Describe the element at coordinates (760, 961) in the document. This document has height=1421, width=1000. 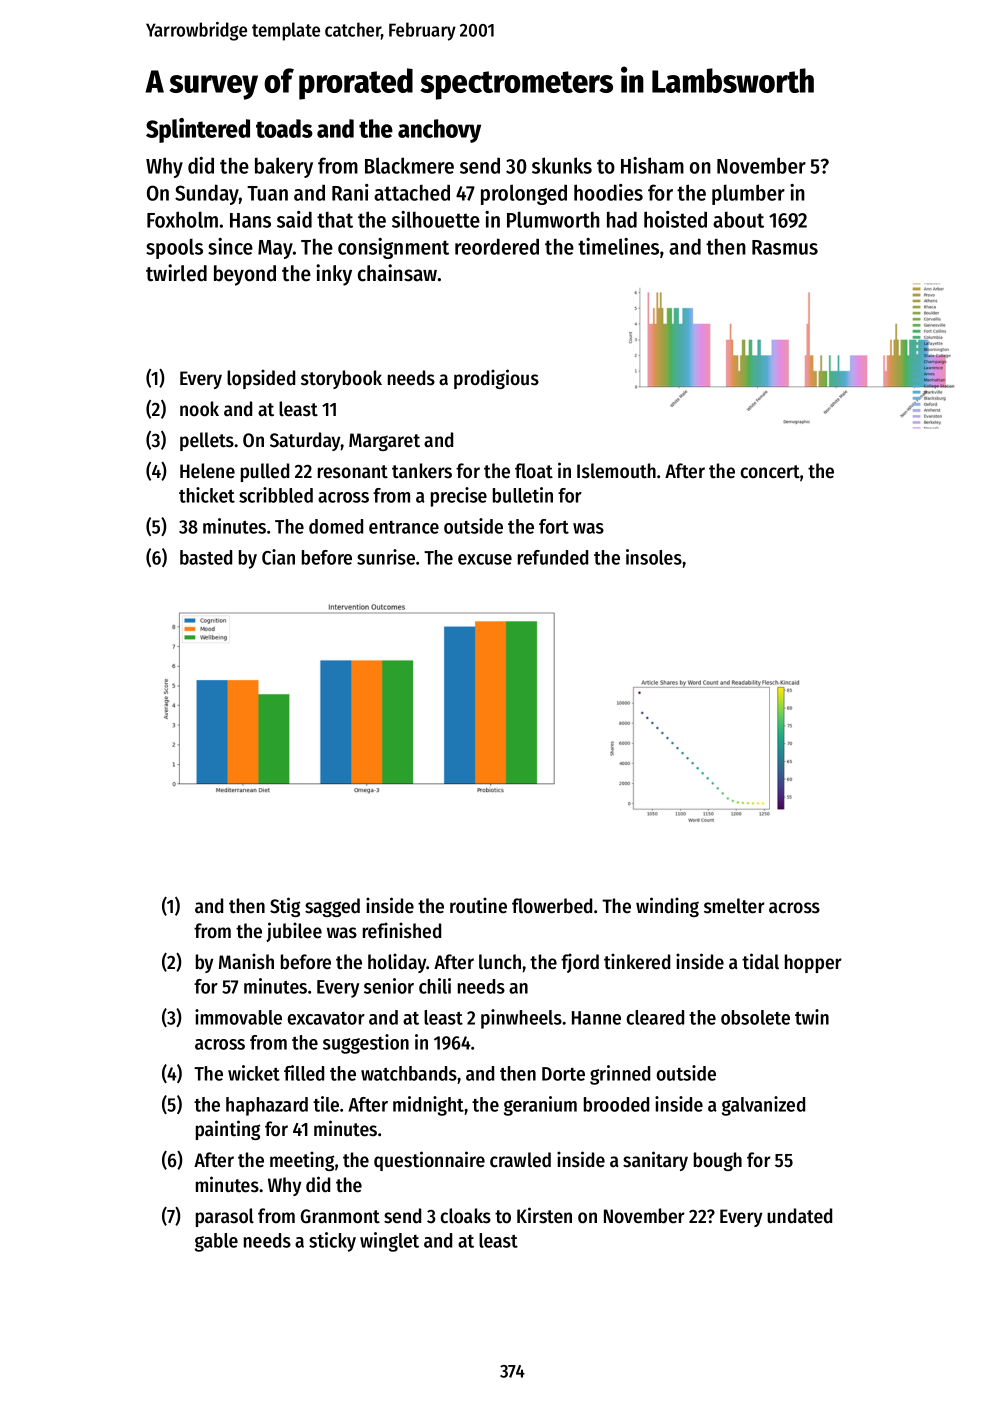
I see `tidal` at that location.
